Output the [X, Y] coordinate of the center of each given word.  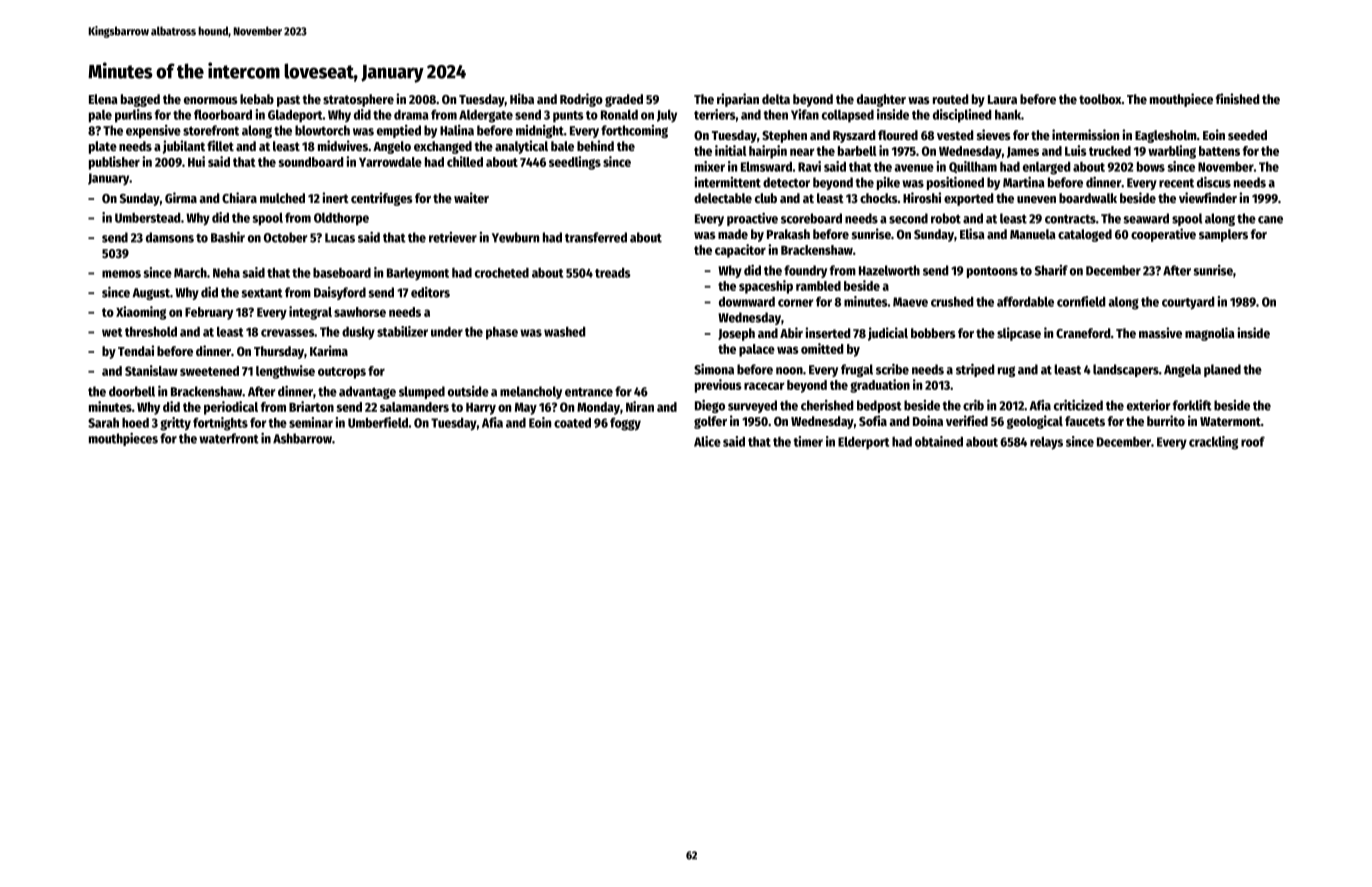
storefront [211, 130]
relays [1046, 443]
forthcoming [634, 131]
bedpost [879, 406]
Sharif [1051, 270]
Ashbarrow [302, 438]
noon [789, 371]
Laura [1002, 99]
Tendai [136, 350]
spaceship [766, 287]
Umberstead [147, 217]
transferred [596, 237]
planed [1222, 370]
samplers [1223, 235]
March [190, 273]
